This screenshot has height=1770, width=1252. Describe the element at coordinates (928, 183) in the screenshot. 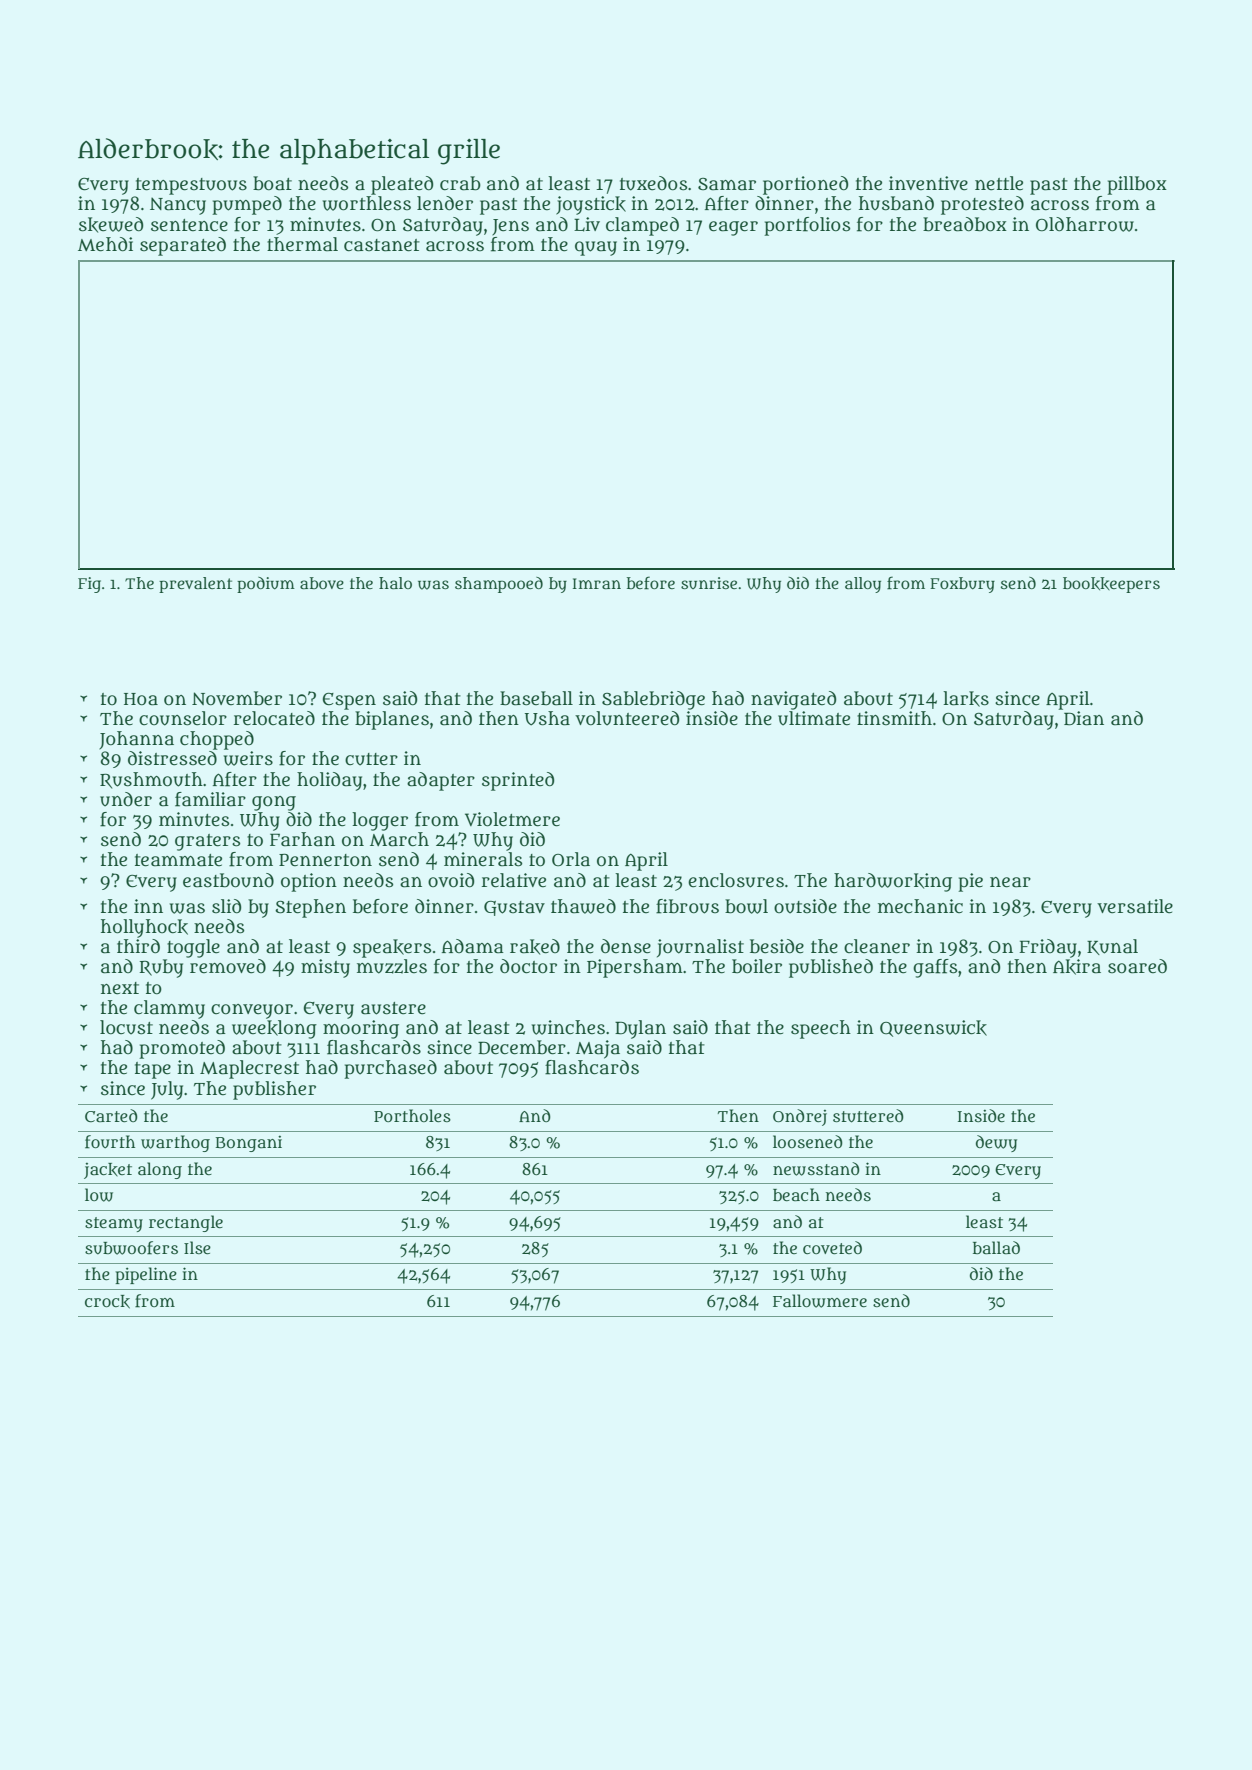

I see `inventive` at that location.
